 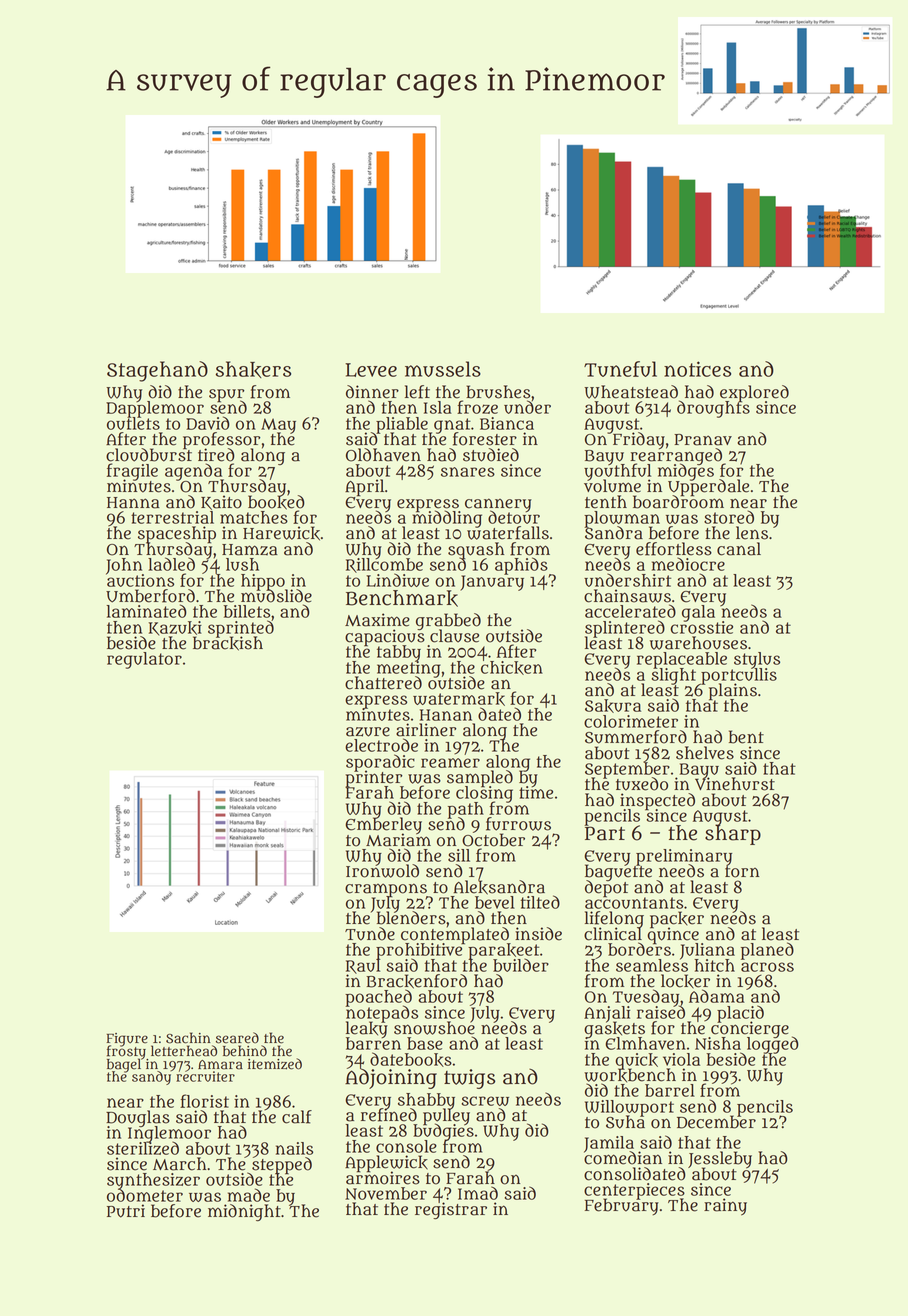 I want to click on explored, so click(x=754, y=393).
